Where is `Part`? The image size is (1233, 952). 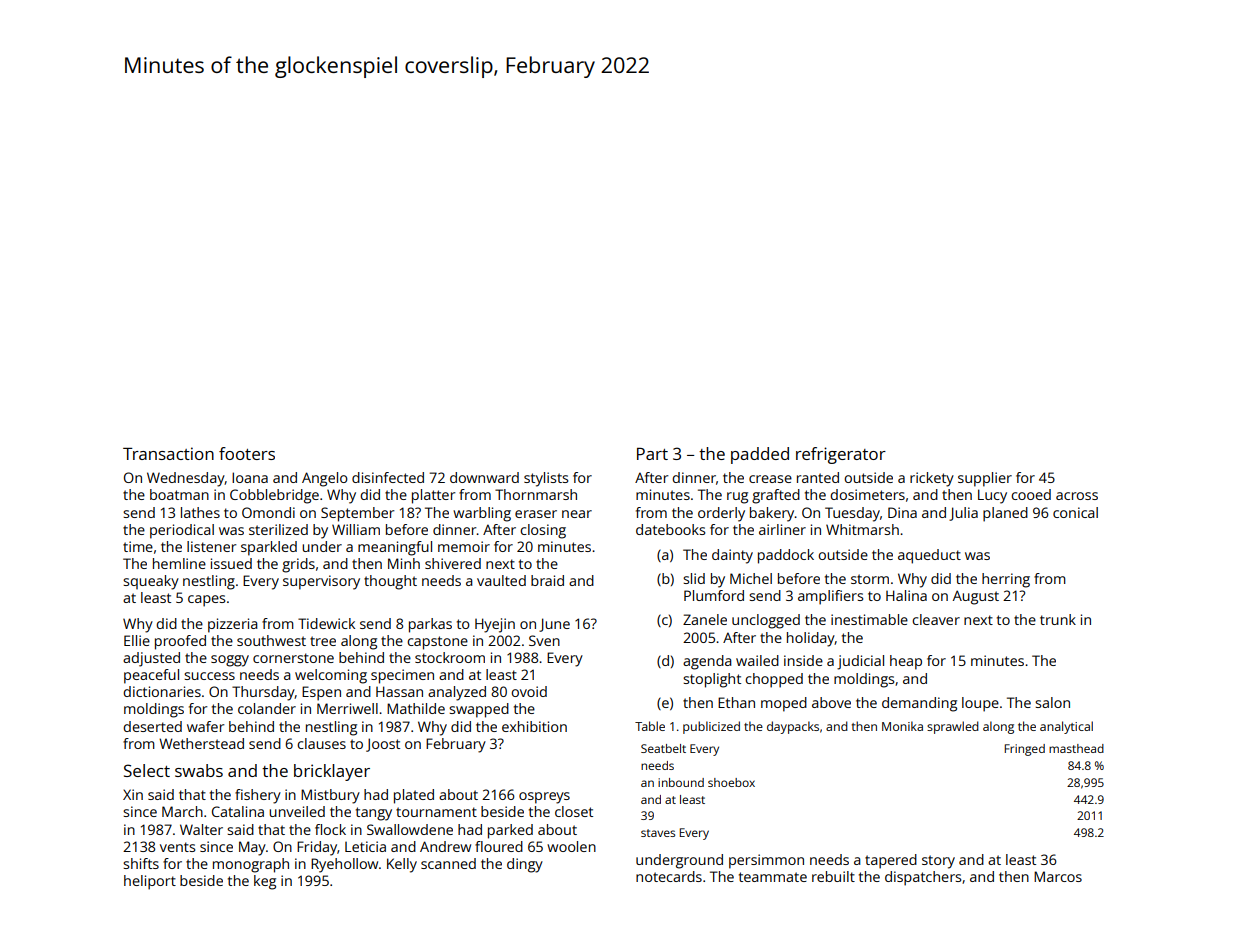 Part is located at coordinates (652, 454).
